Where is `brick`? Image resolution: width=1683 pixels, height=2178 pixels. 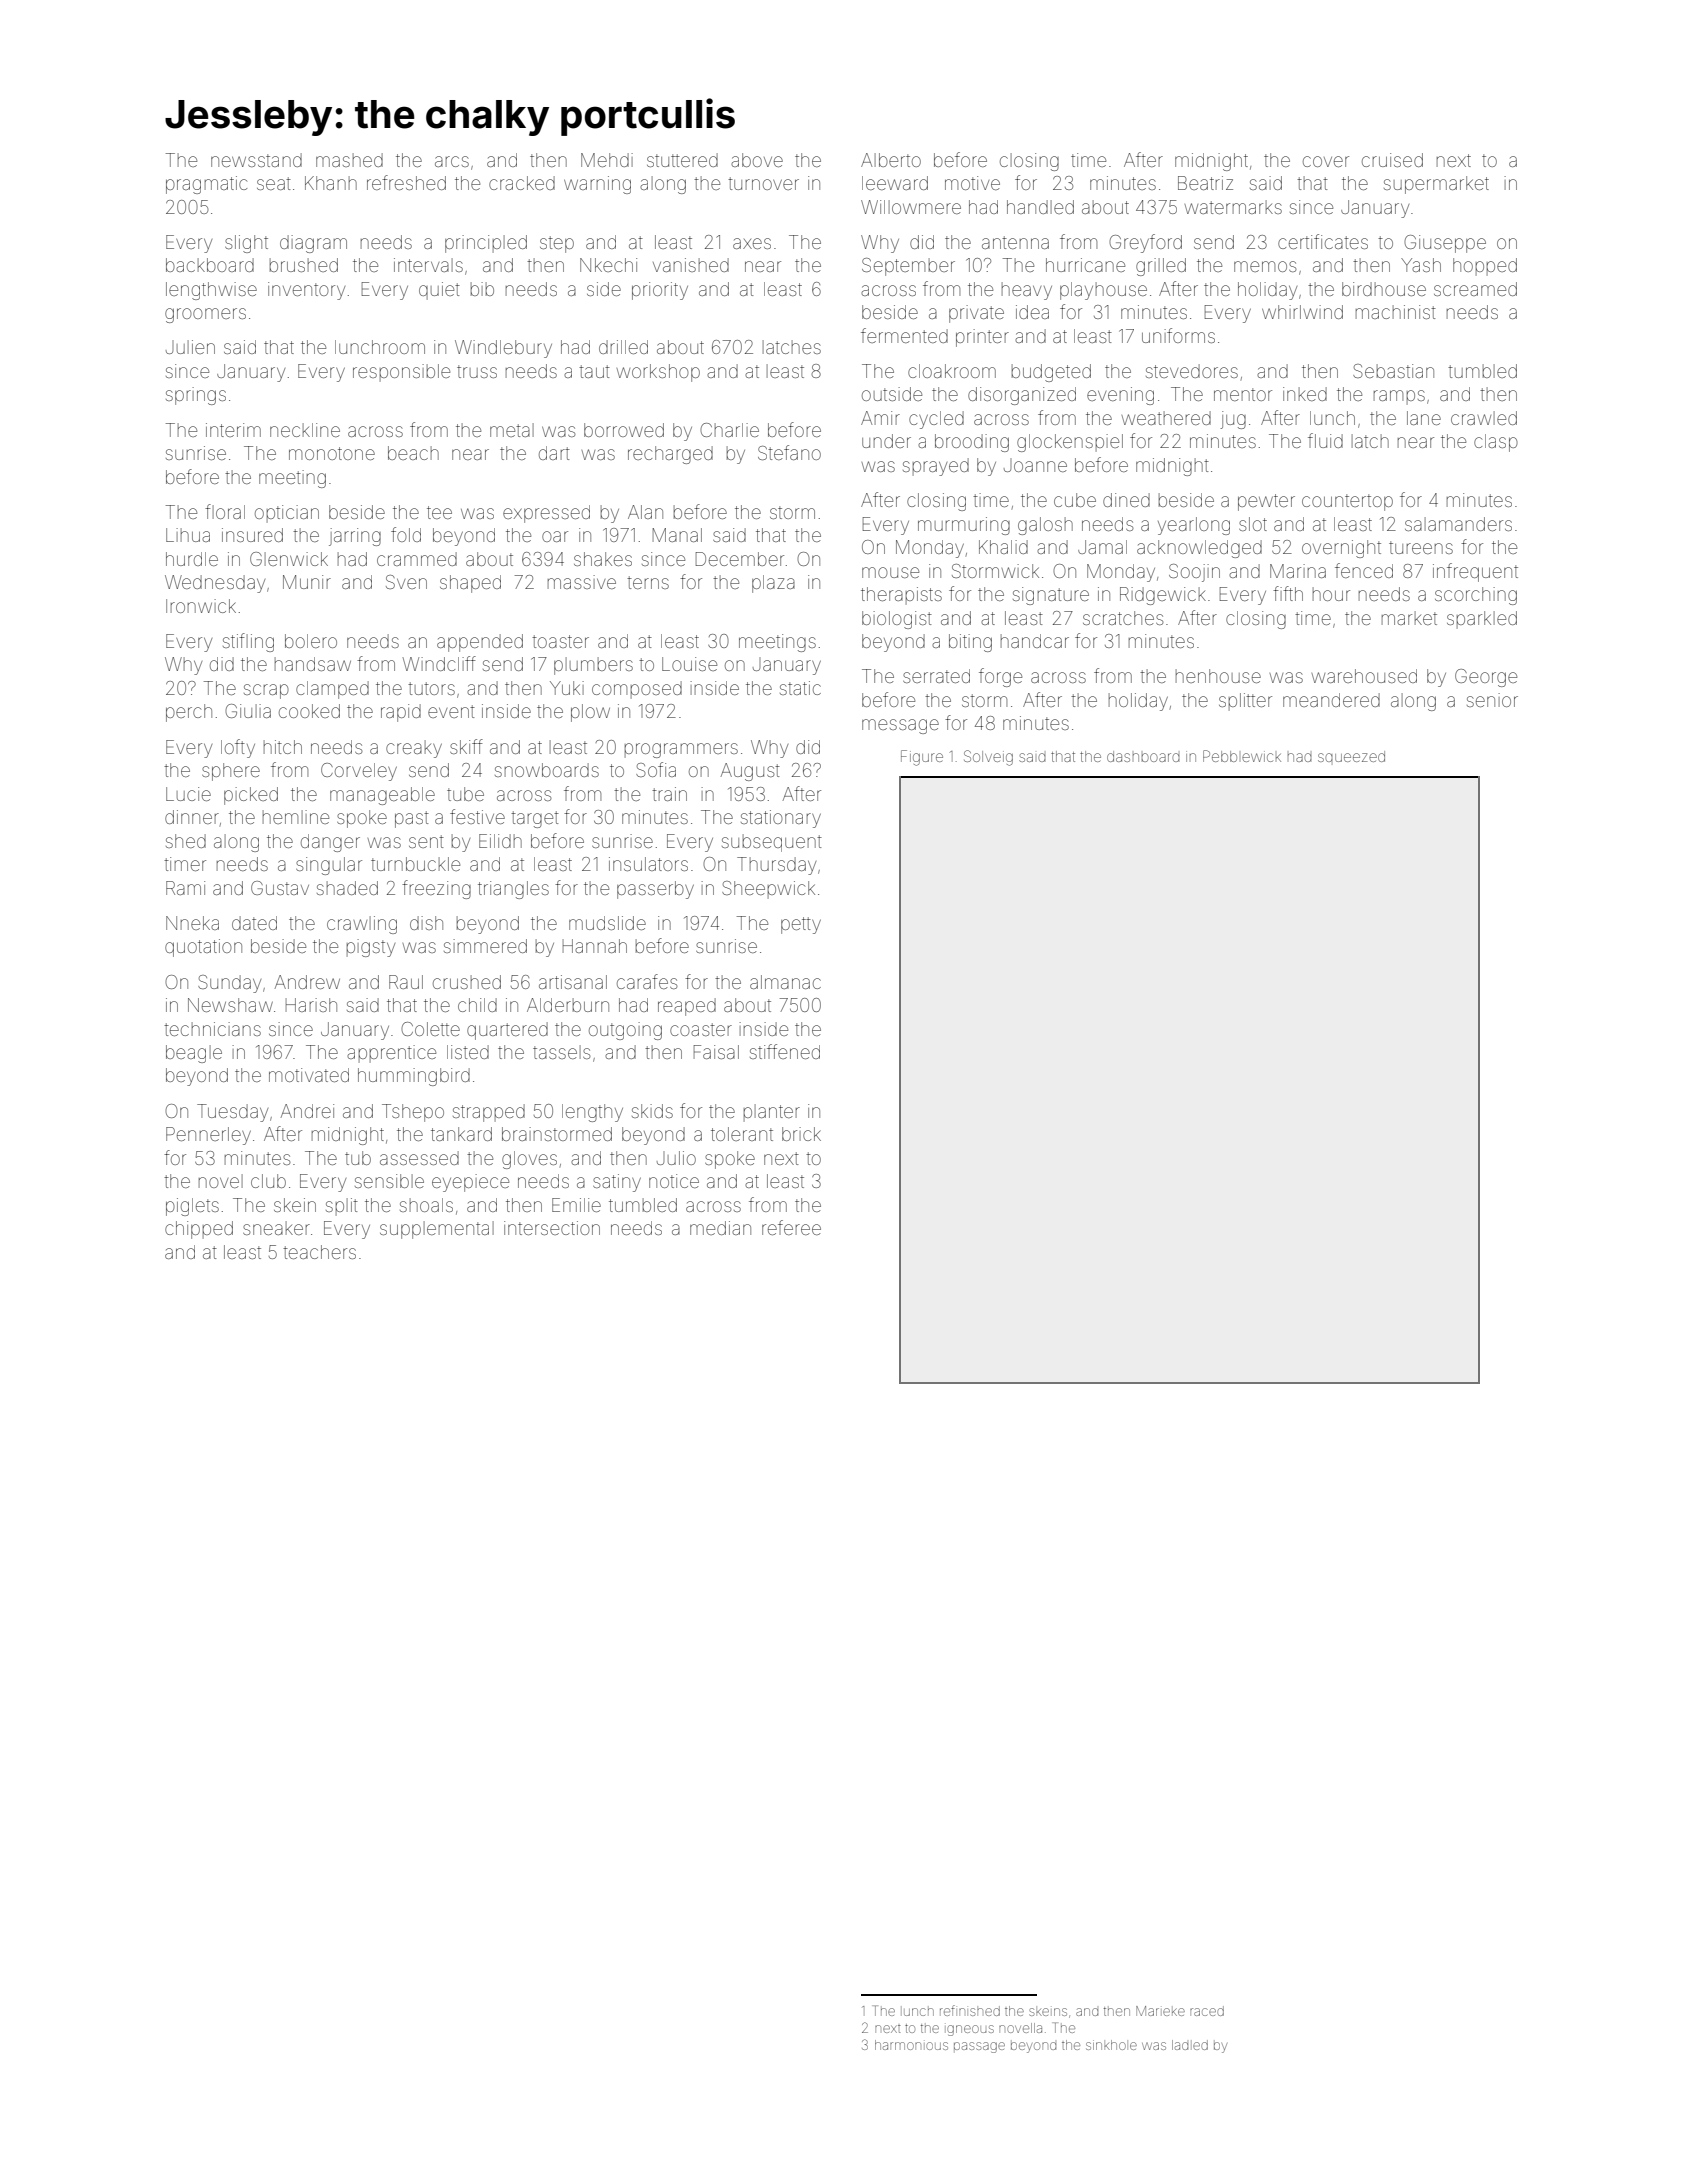
brick is located at coordinates (801, 1134).
